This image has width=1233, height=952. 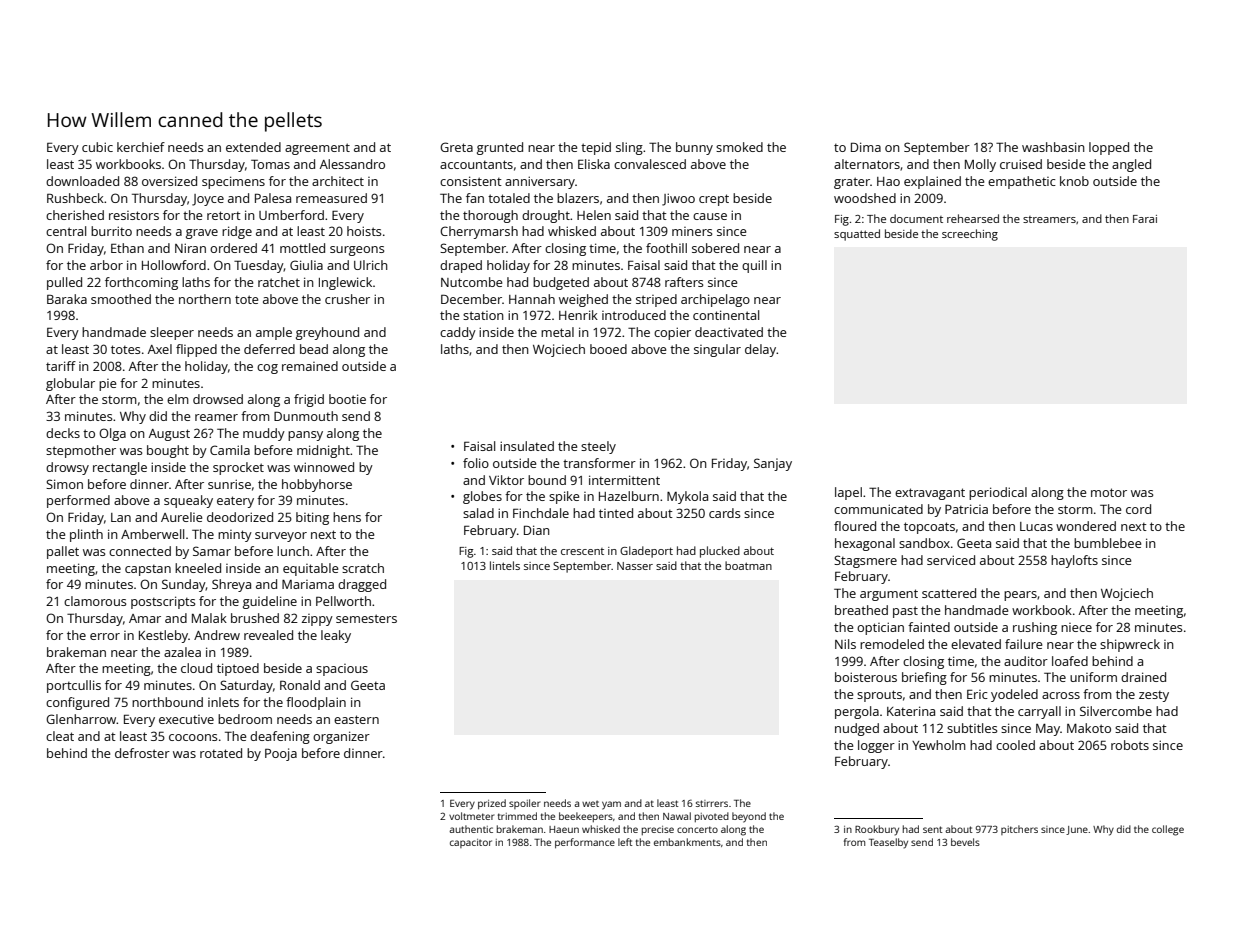 What do you see at coordinates (1109, 492) in the image?
I see `motor` at bounding box center [1109, 492].
